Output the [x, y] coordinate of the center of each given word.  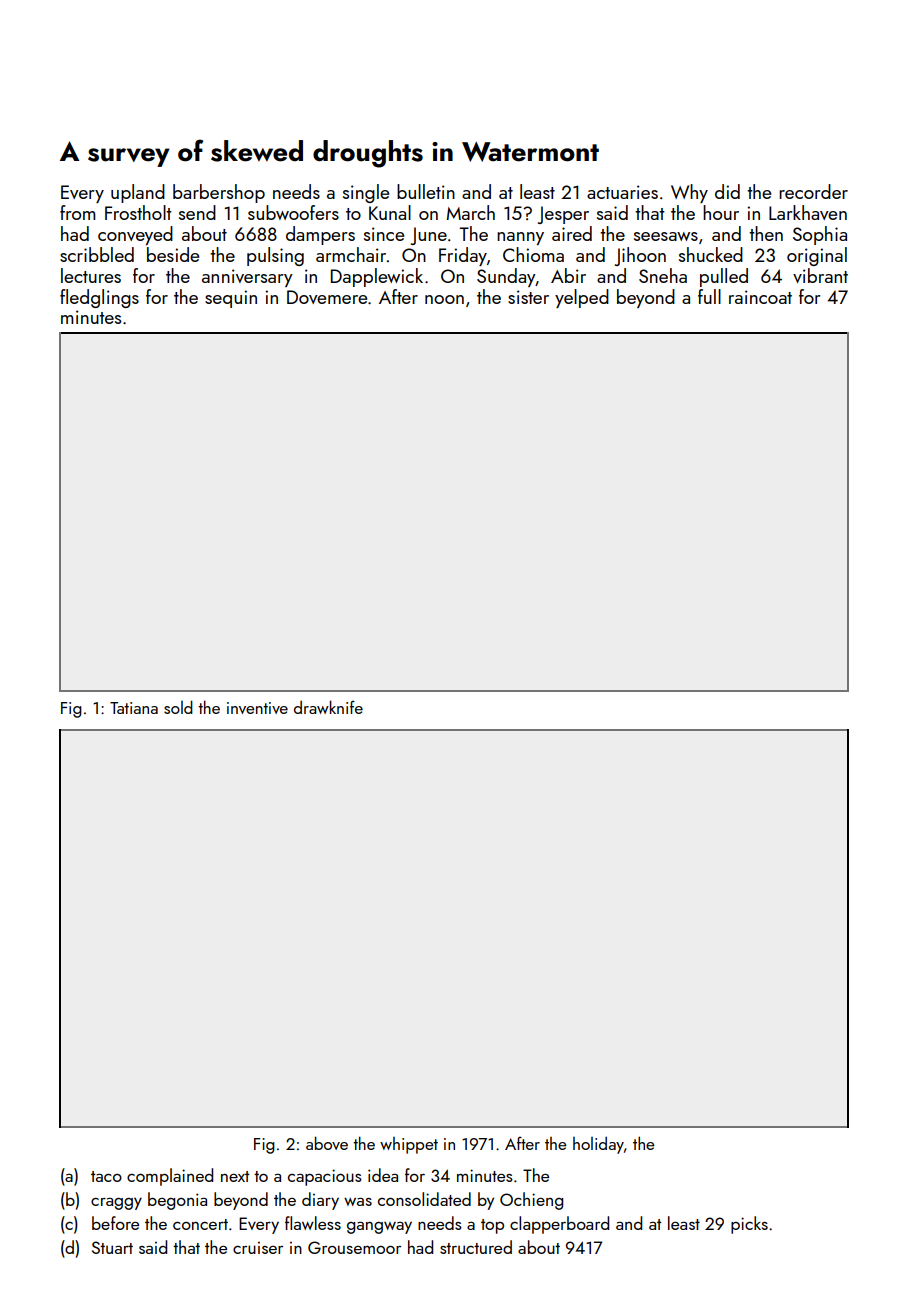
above [327, 1143]
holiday [598, 1145]
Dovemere [327, 297]
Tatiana [134, 708]
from [77, 212]
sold [178, 707]
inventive [257, 708]
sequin [231, 299]
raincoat [760, 297]
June [429, 236]
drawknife [328, 707]
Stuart [112, 1247]
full [709, 296]
